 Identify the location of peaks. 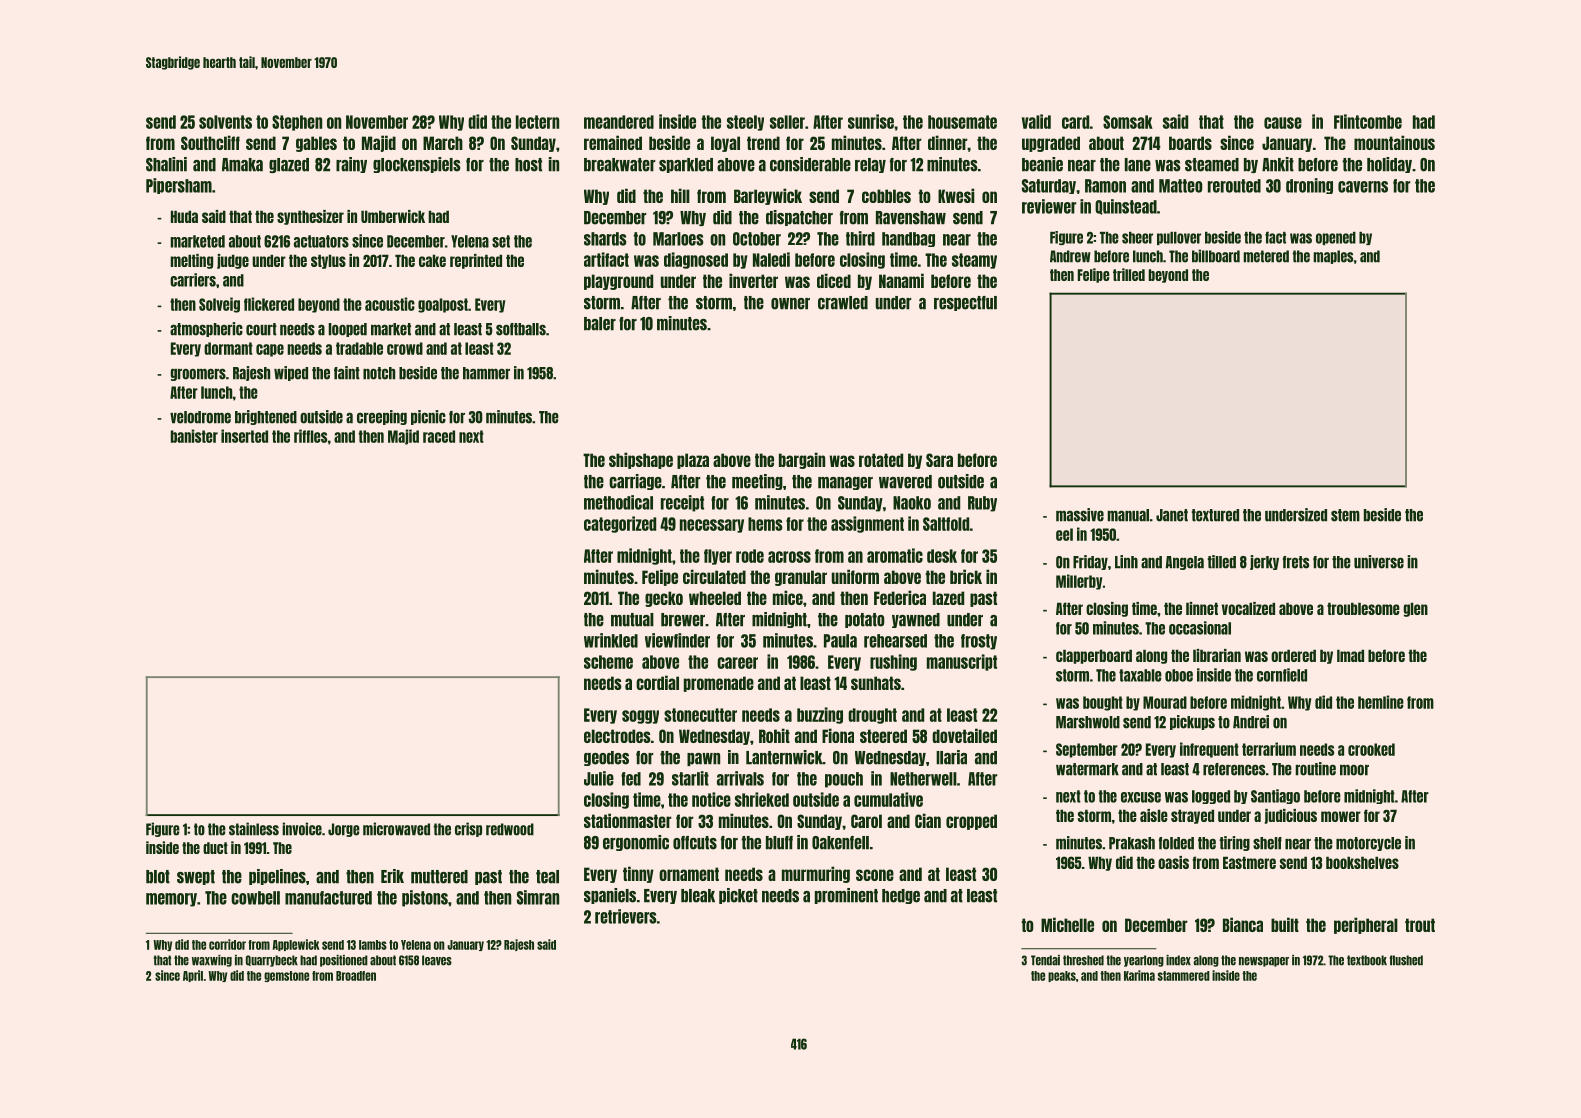
(1062, 976).
